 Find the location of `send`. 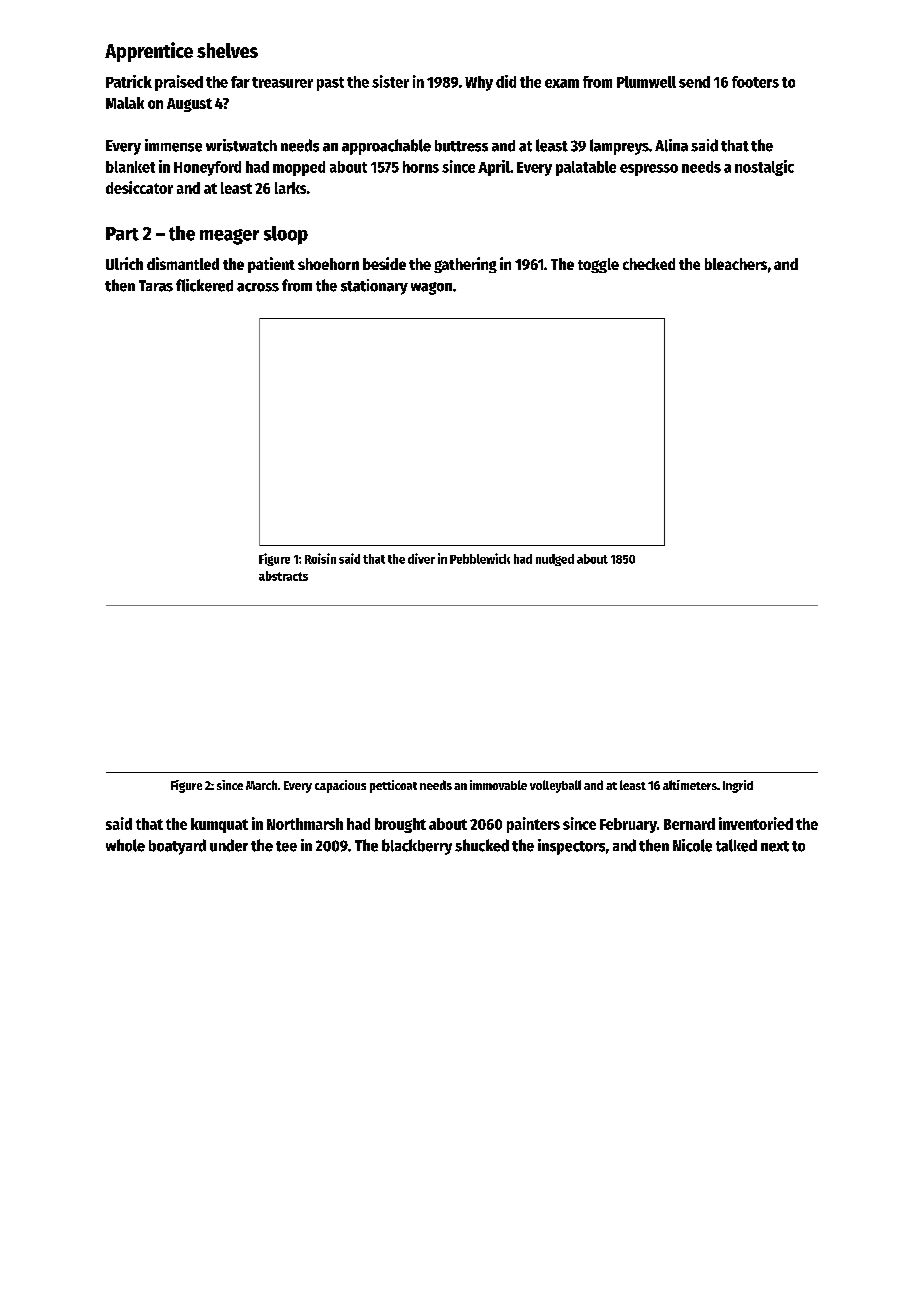

send is located at coordinates (694, 82).
